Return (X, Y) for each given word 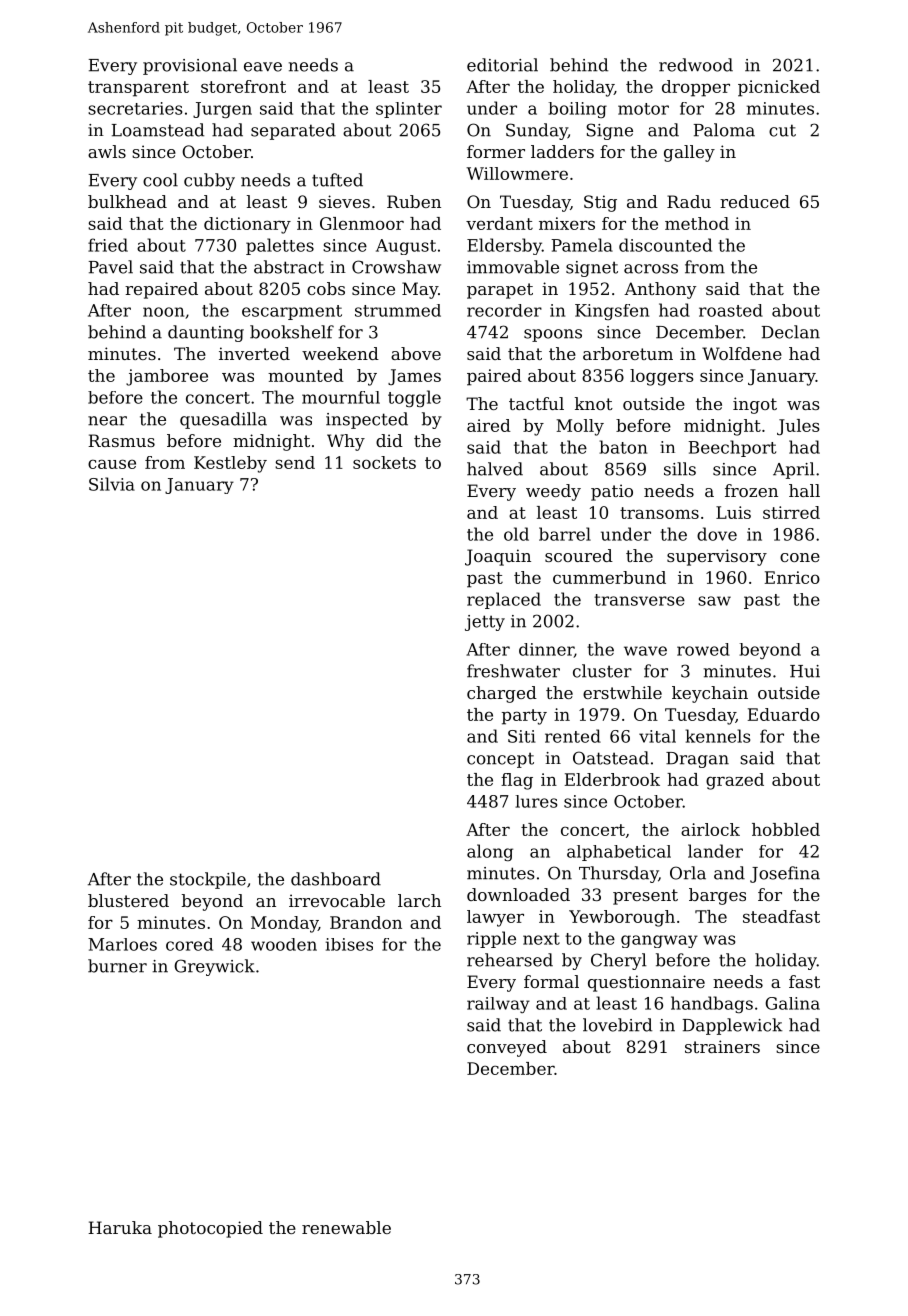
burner (117, 966)
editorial (502, 65)
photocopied (210, 1229)
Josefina (785, 874)
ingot (755, 405)
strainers (722, 1046)
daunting (206, 333)
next (541, 939)
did (389, 440)
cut (782, 130)
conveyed (507, 1048)
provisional (190, 66)
